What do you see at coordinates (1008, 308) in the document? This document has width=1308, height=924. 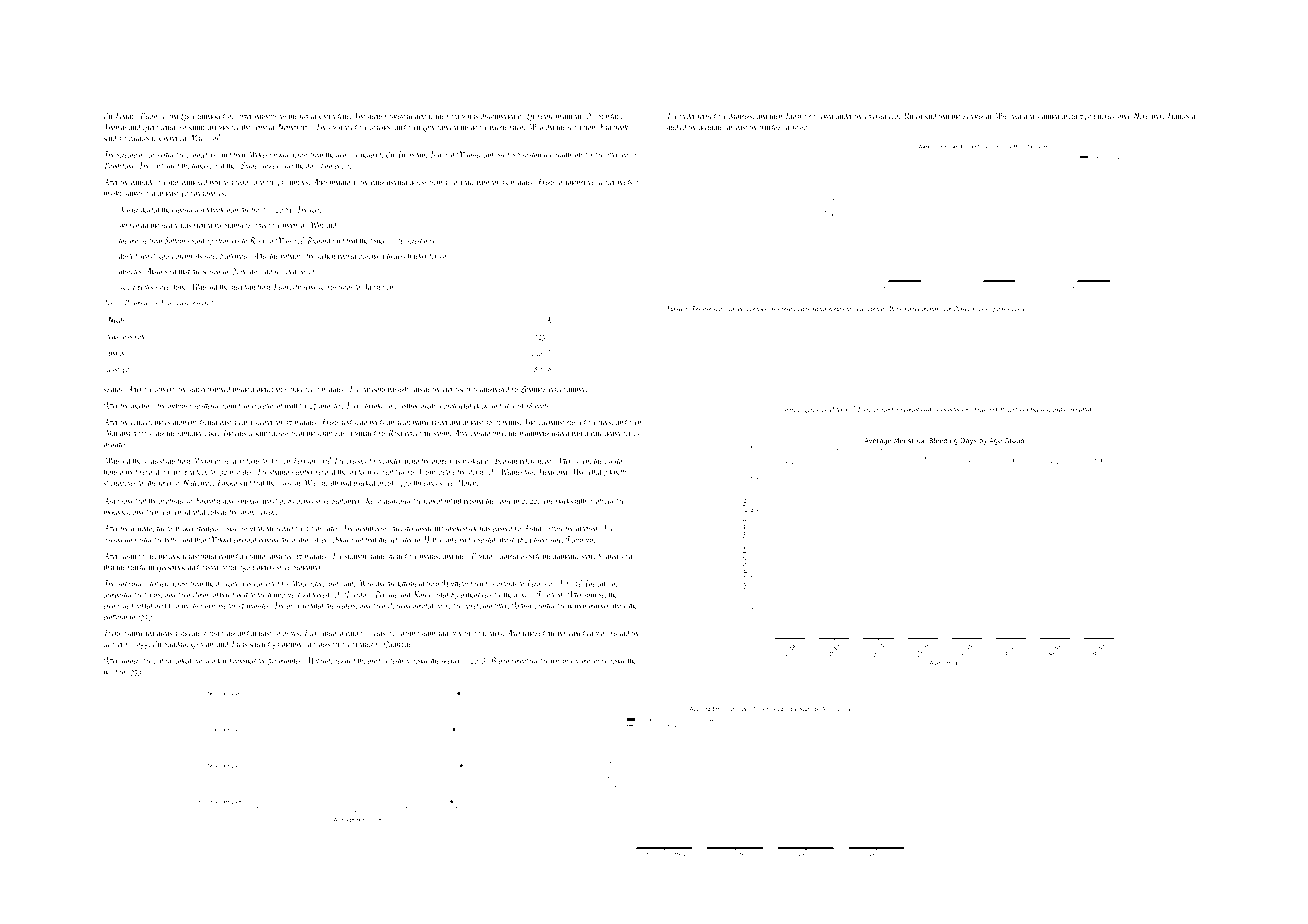 I see `handcars` at bounding box center [1008, 308].
